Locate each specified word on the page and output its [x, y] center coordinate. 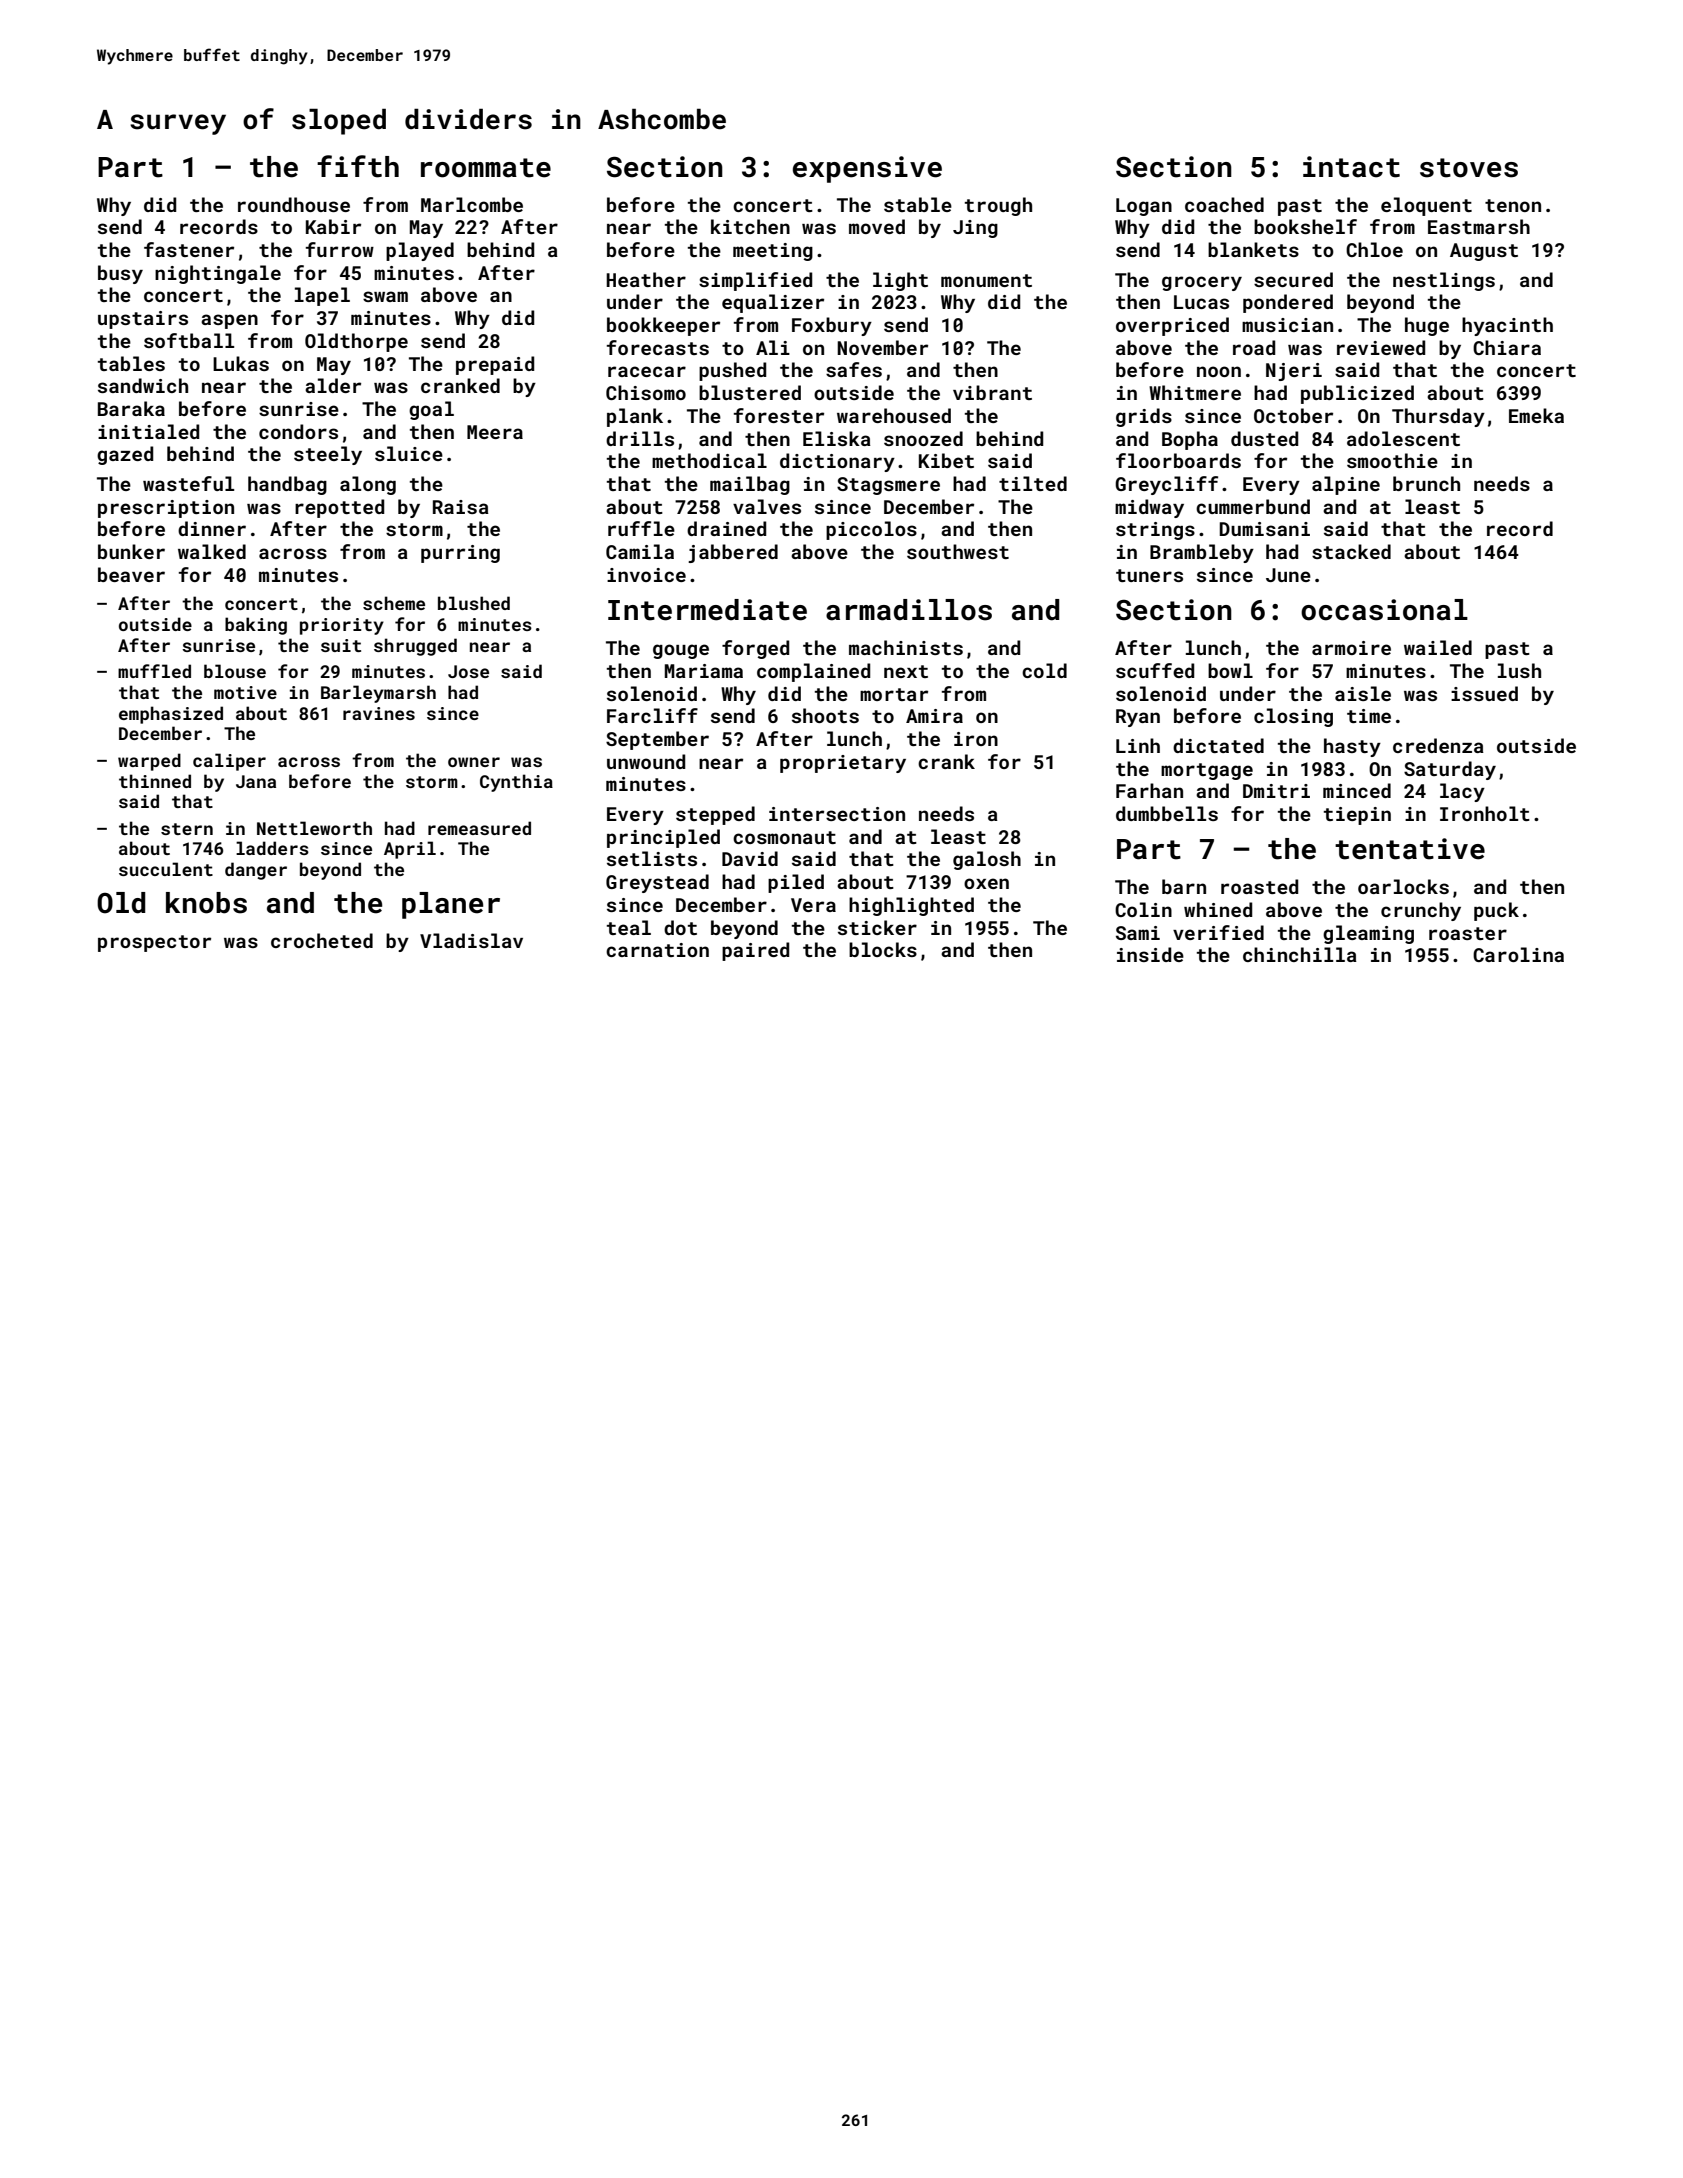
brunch [1426, 483]
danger [256, 871]
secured [1293, 279]
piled [796, 883]
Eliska [837, 438]
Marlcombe [472, 204]
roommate [486, 168]
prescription [166, 509]
